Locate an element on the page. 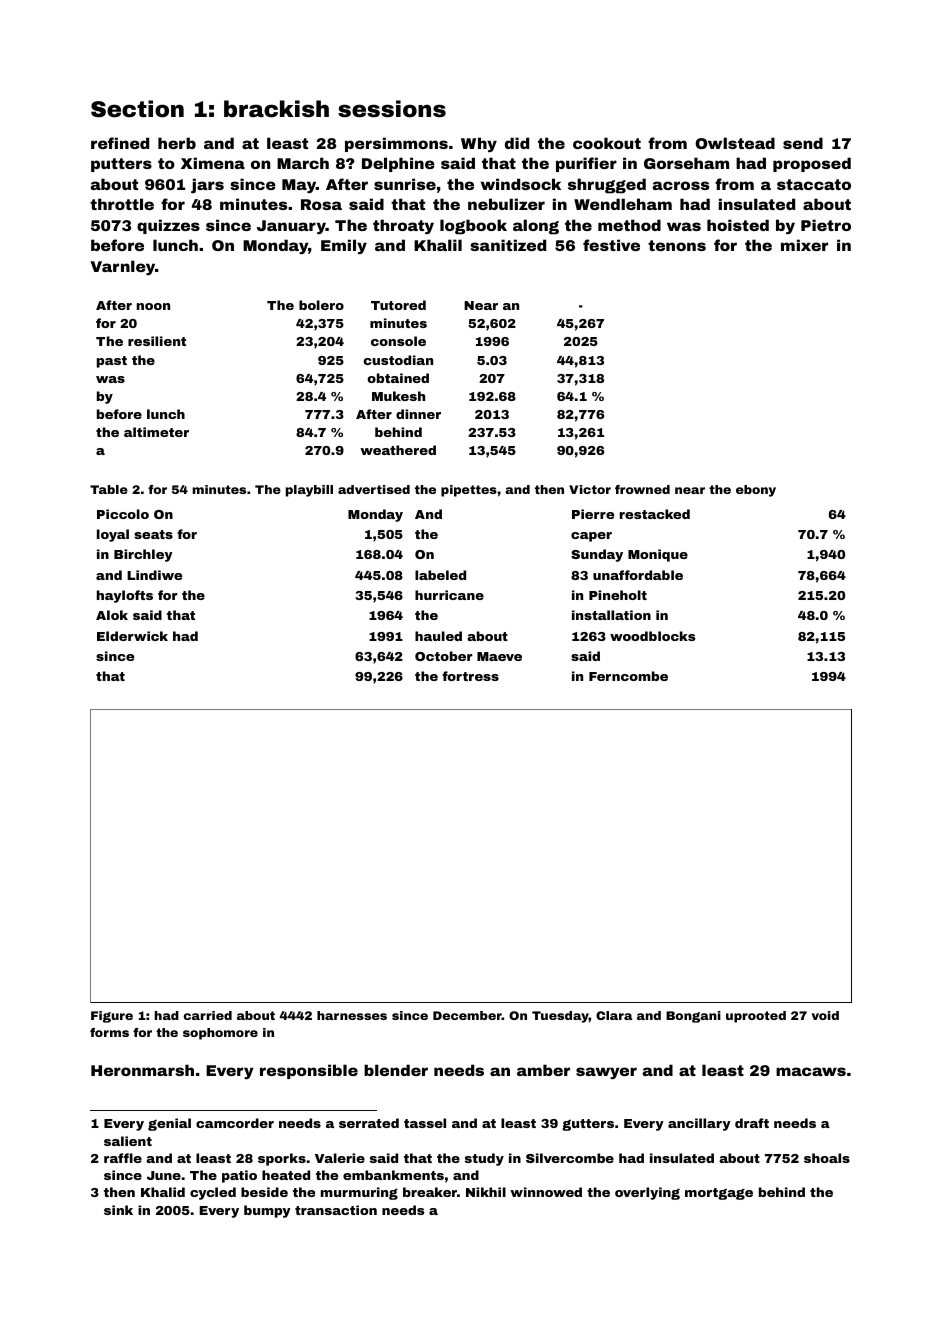 This page has height=1338, width=942. Bongani is located at coordinates (693, 1017).
